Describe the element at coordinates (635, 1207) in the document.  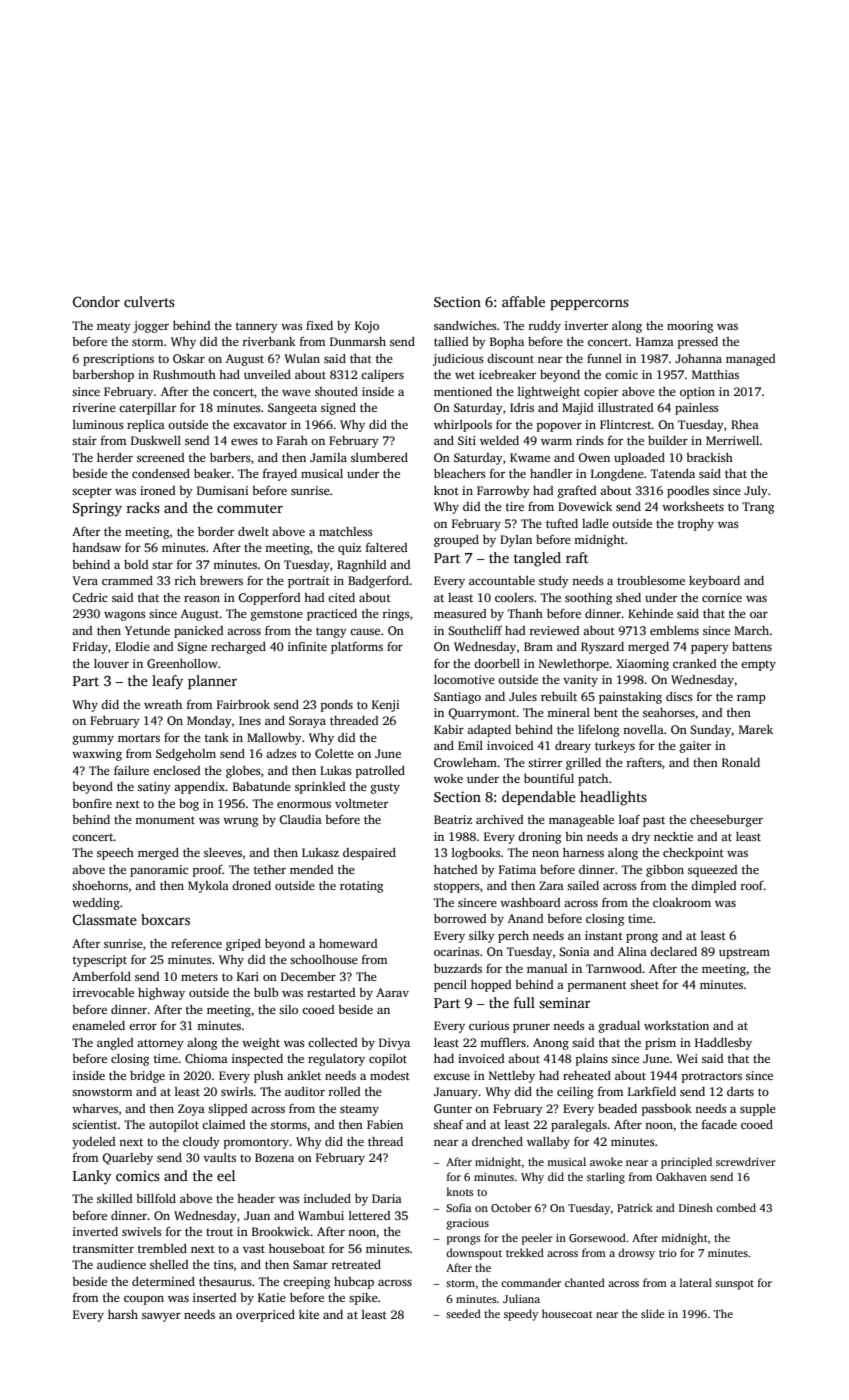
I see `Patrick` at that location.
